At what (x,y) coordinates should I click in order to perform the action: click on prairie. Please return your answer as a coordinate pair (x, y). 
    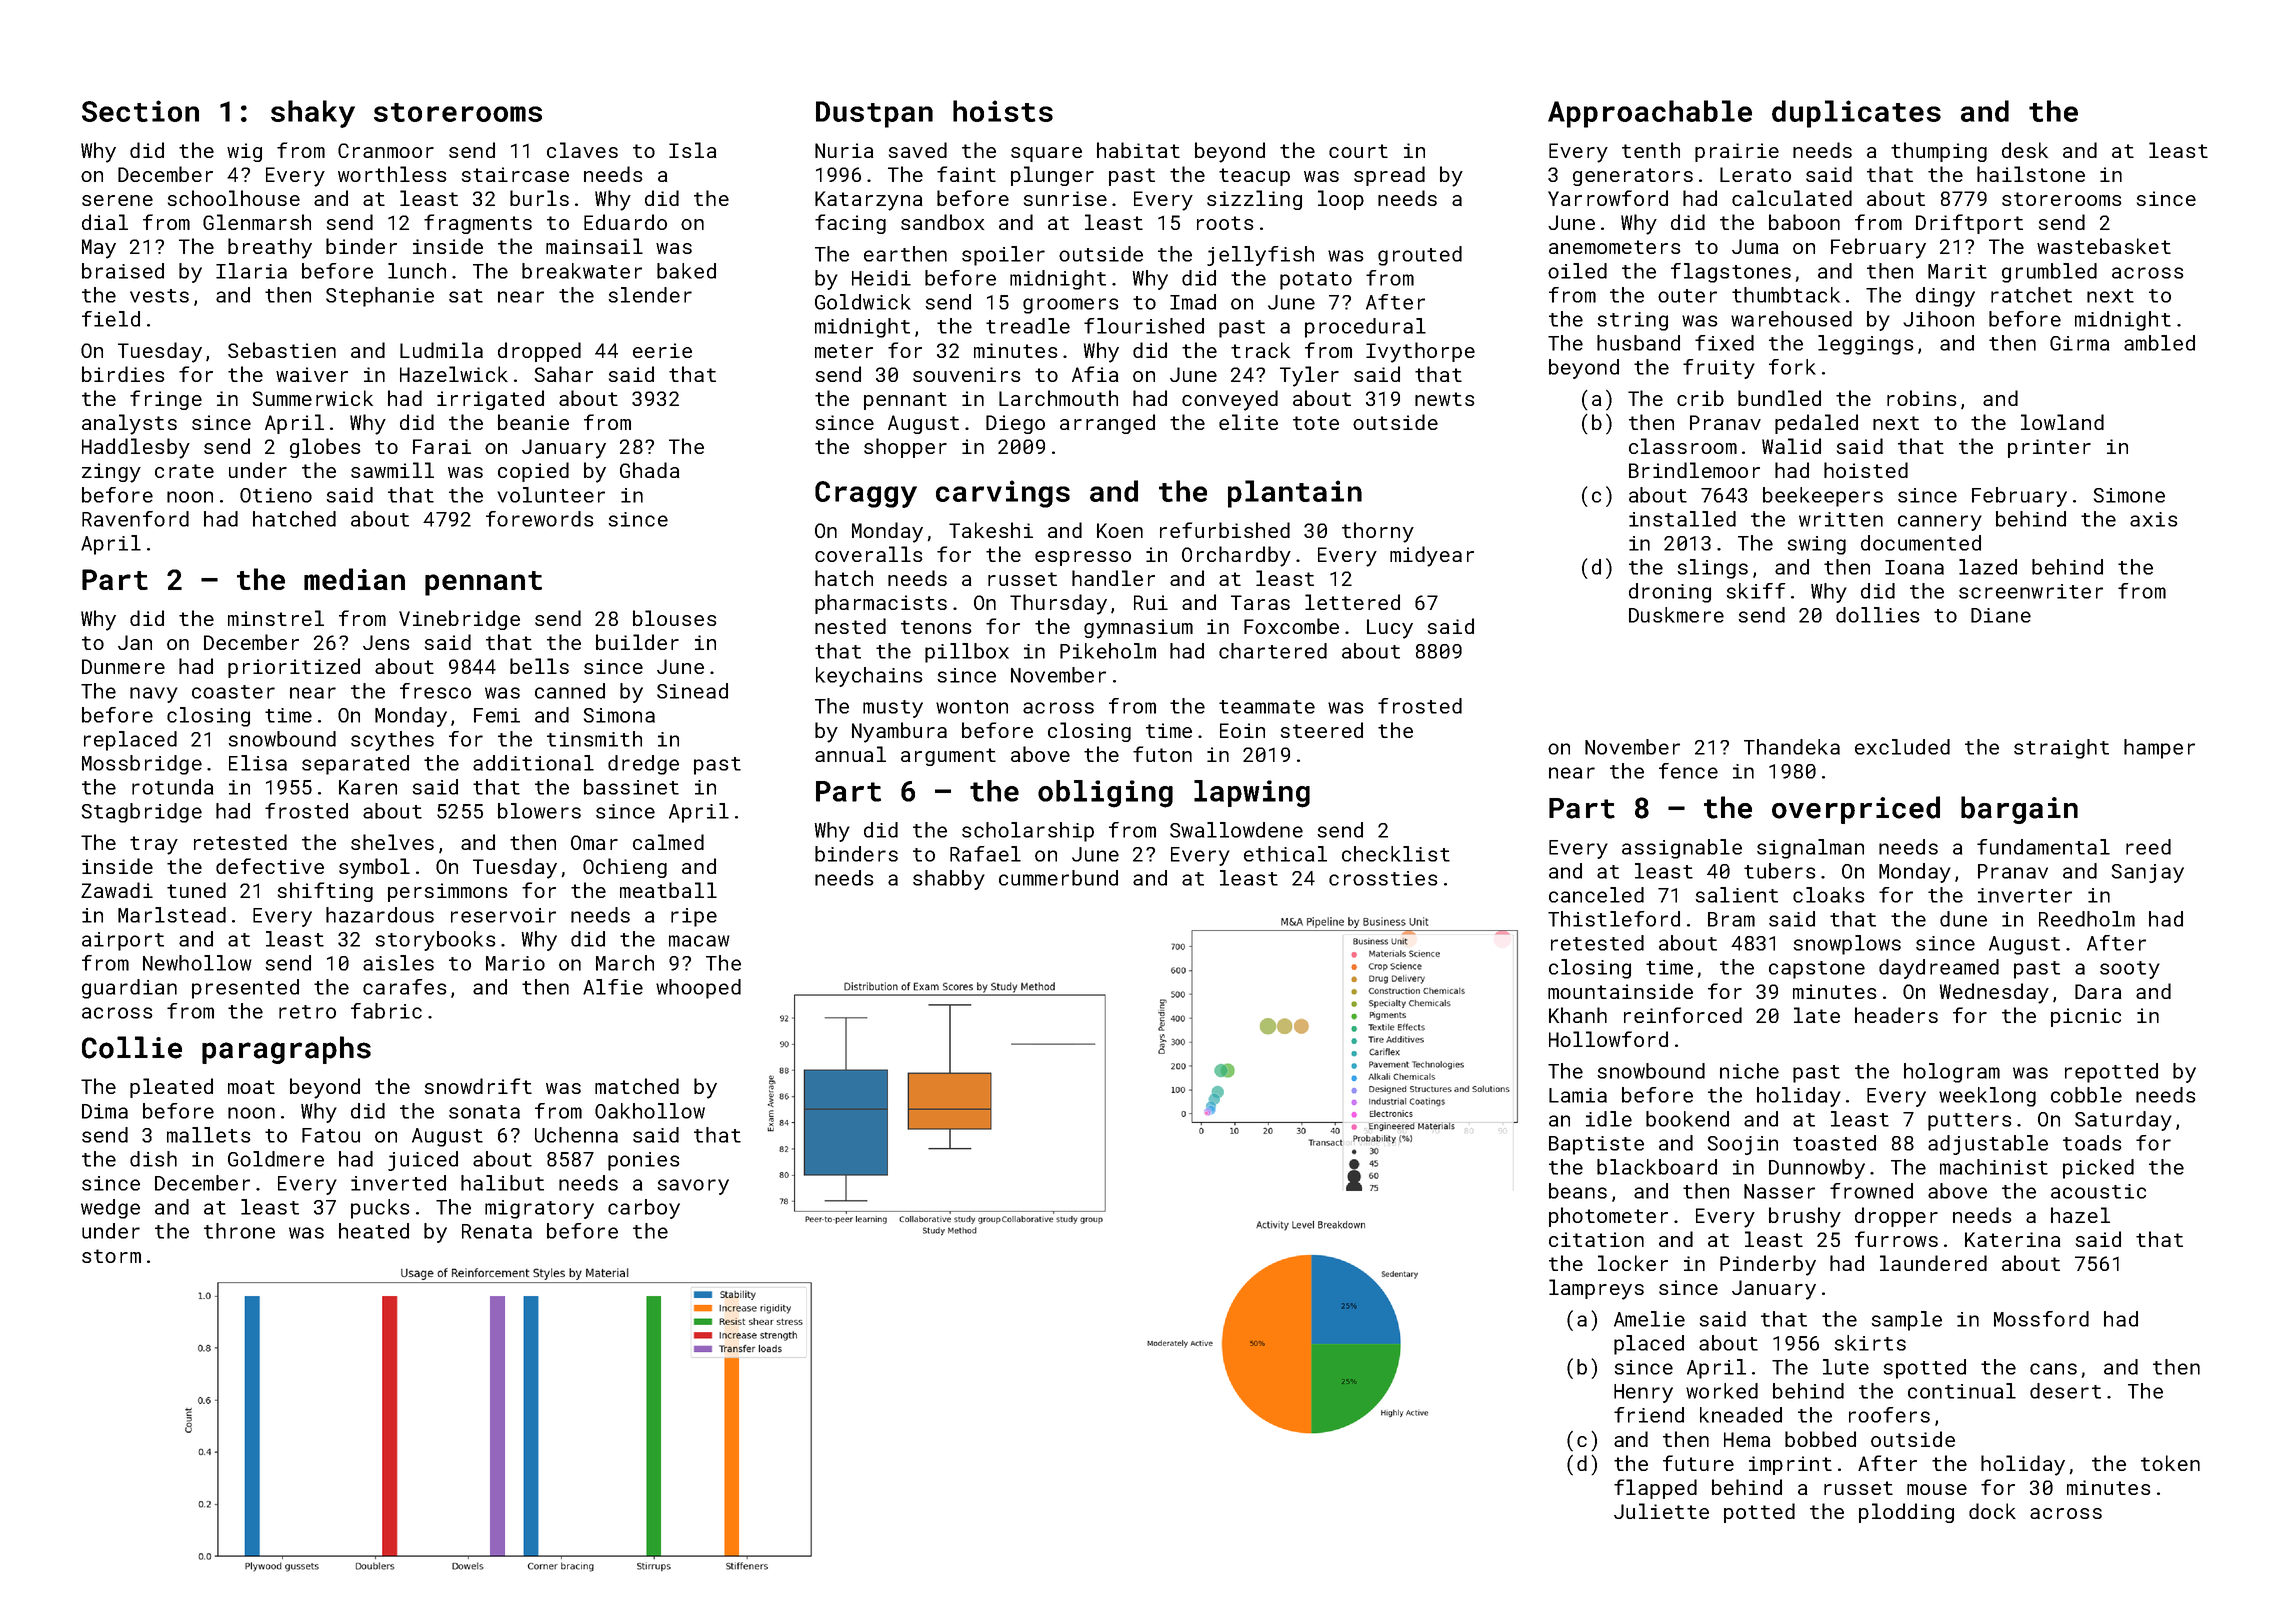
    Looking at the image, I should click on (1737, 152).
